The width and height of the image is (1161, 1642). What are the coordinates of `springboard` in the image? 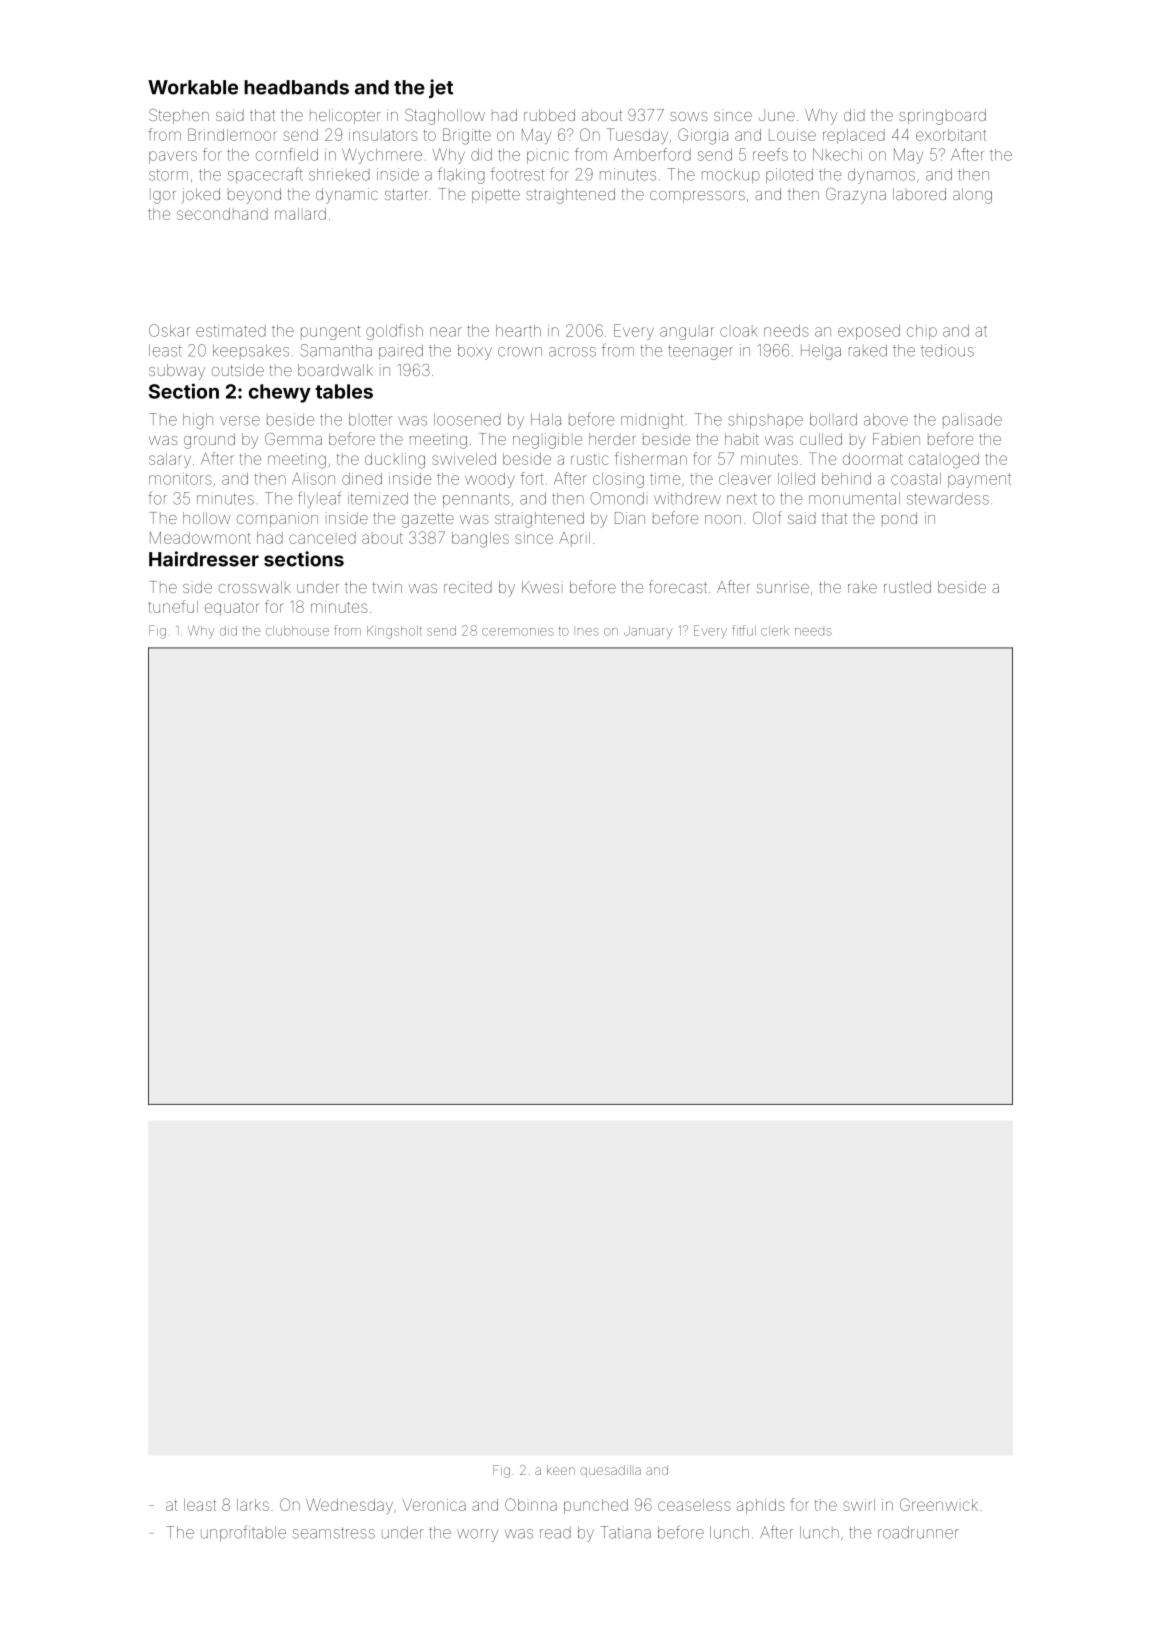 It's located at (942, 117).
